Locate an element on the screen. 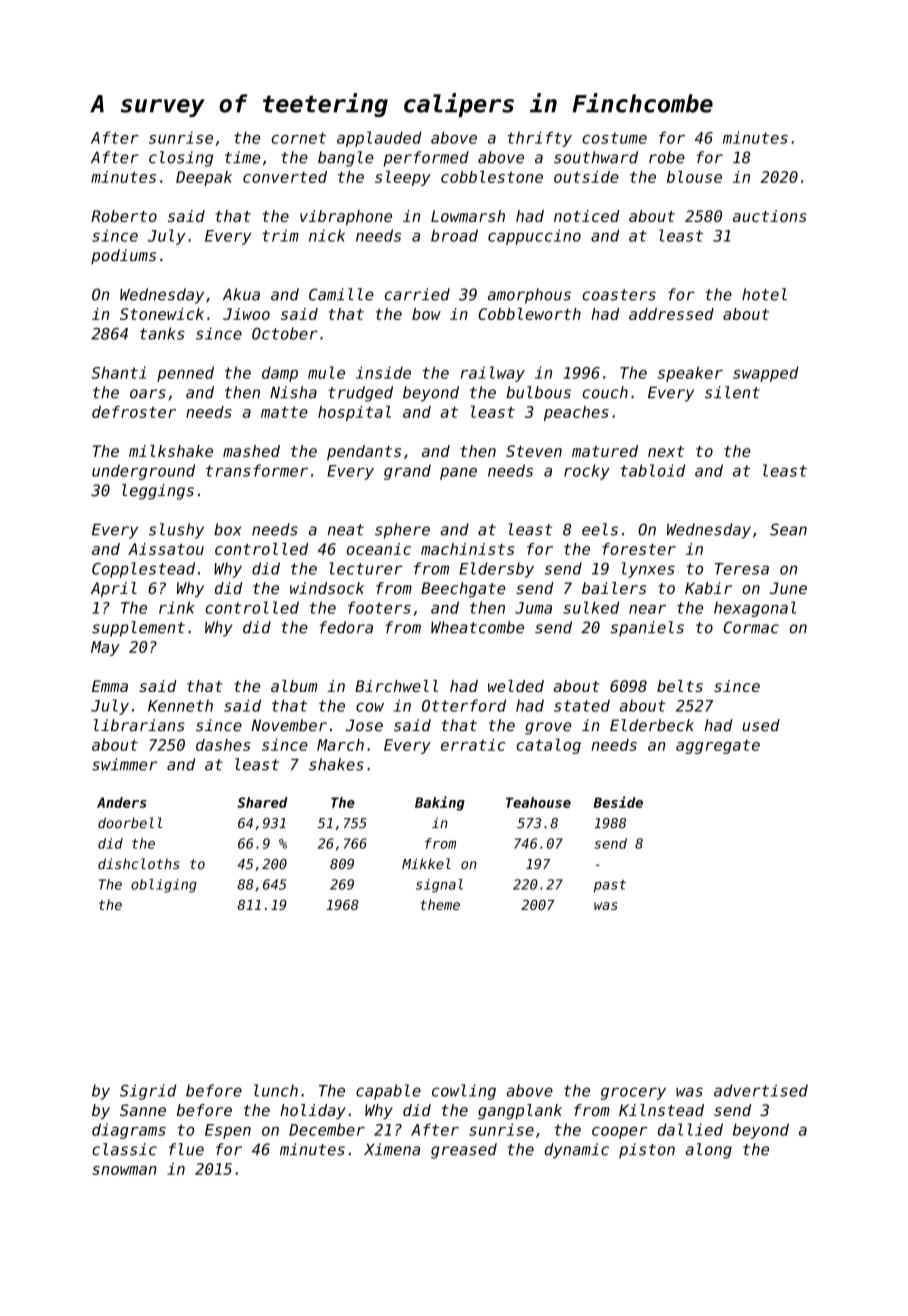 This screenshot has height=1316, width=908. applauded is located at coordinates (379, 139).
